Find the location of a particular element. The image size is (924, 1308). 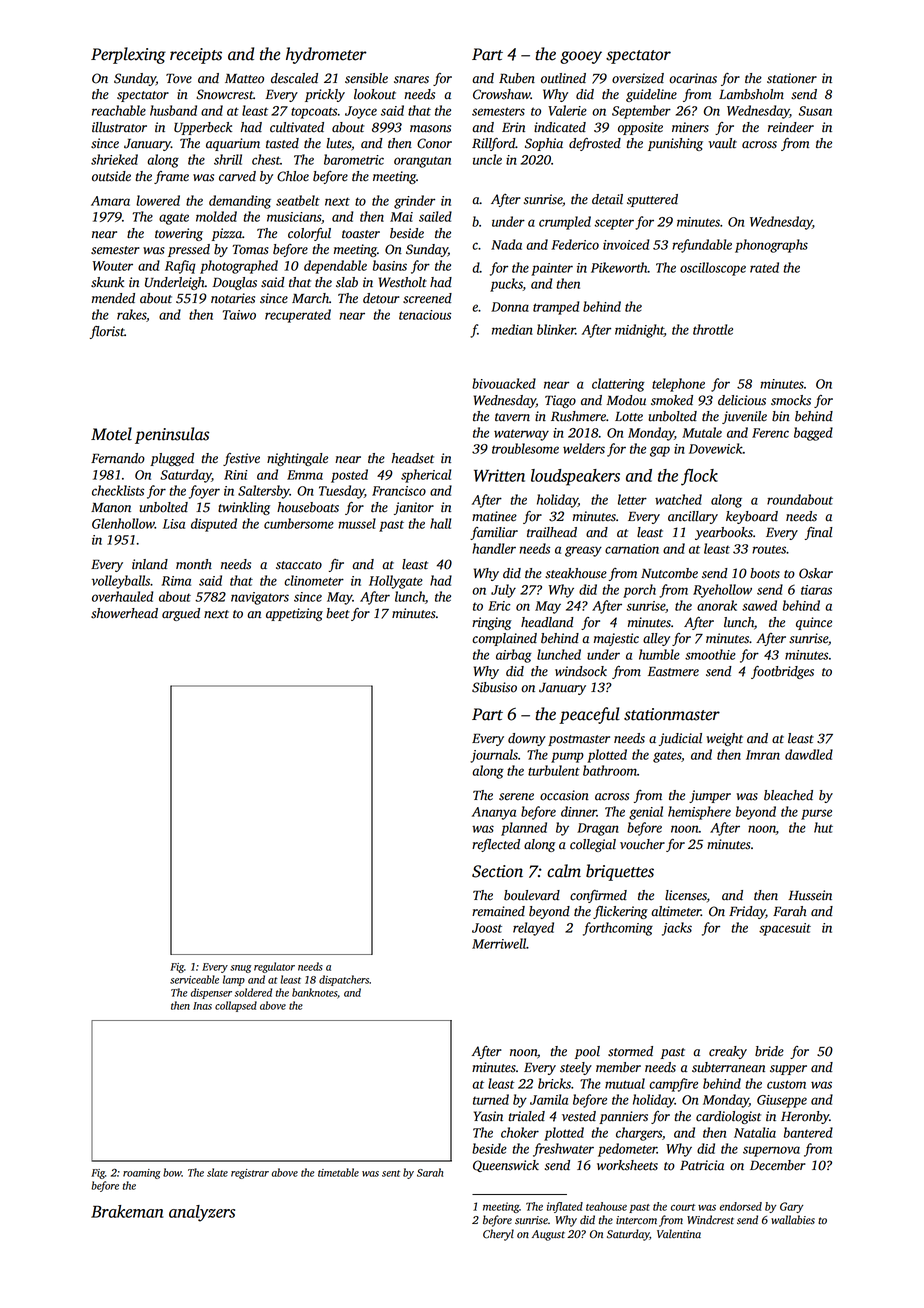

turned is located at coordinates (491, 1099).
